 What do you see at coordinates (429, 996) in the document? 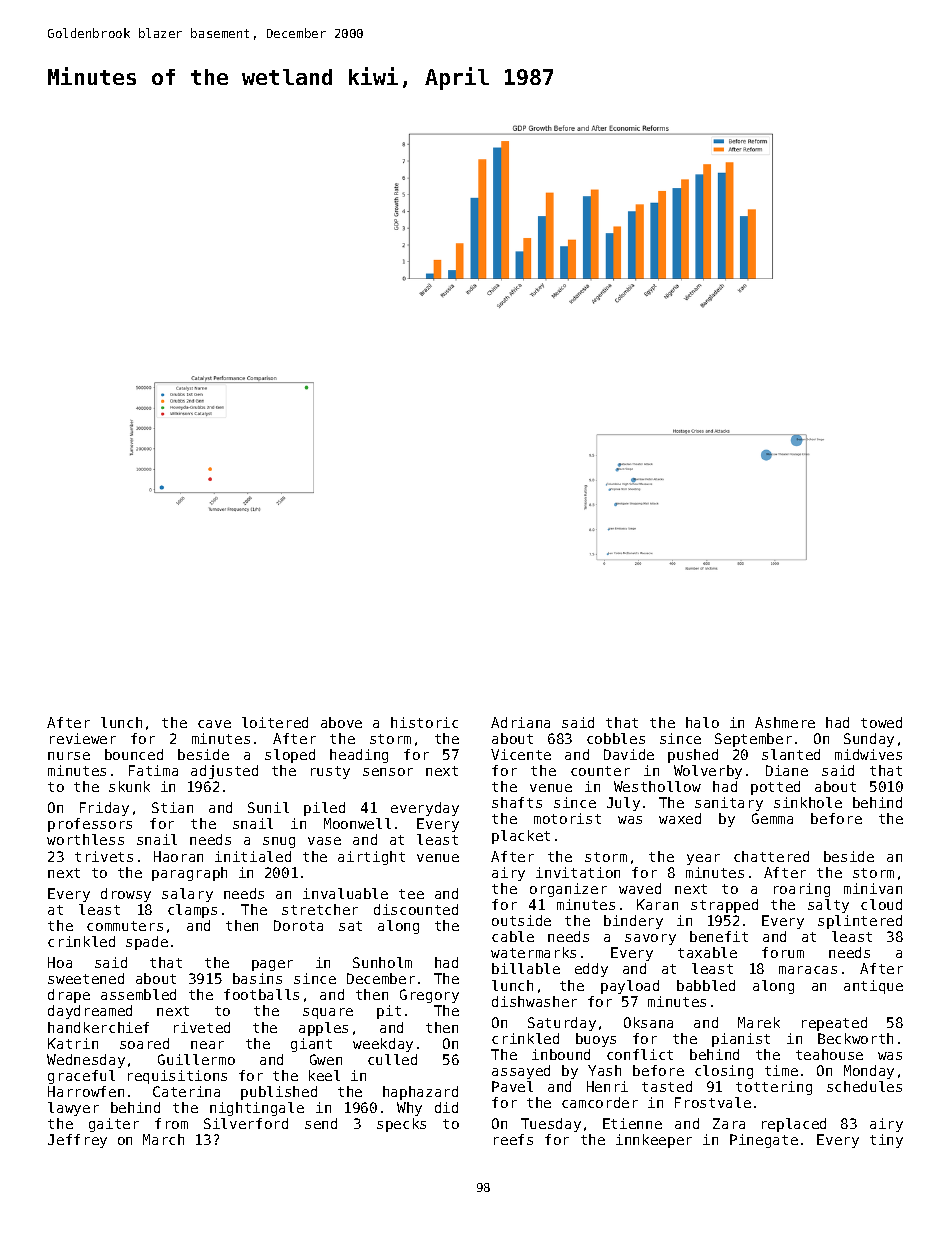
I see `Gregory` at bounding box center [429, 996].
